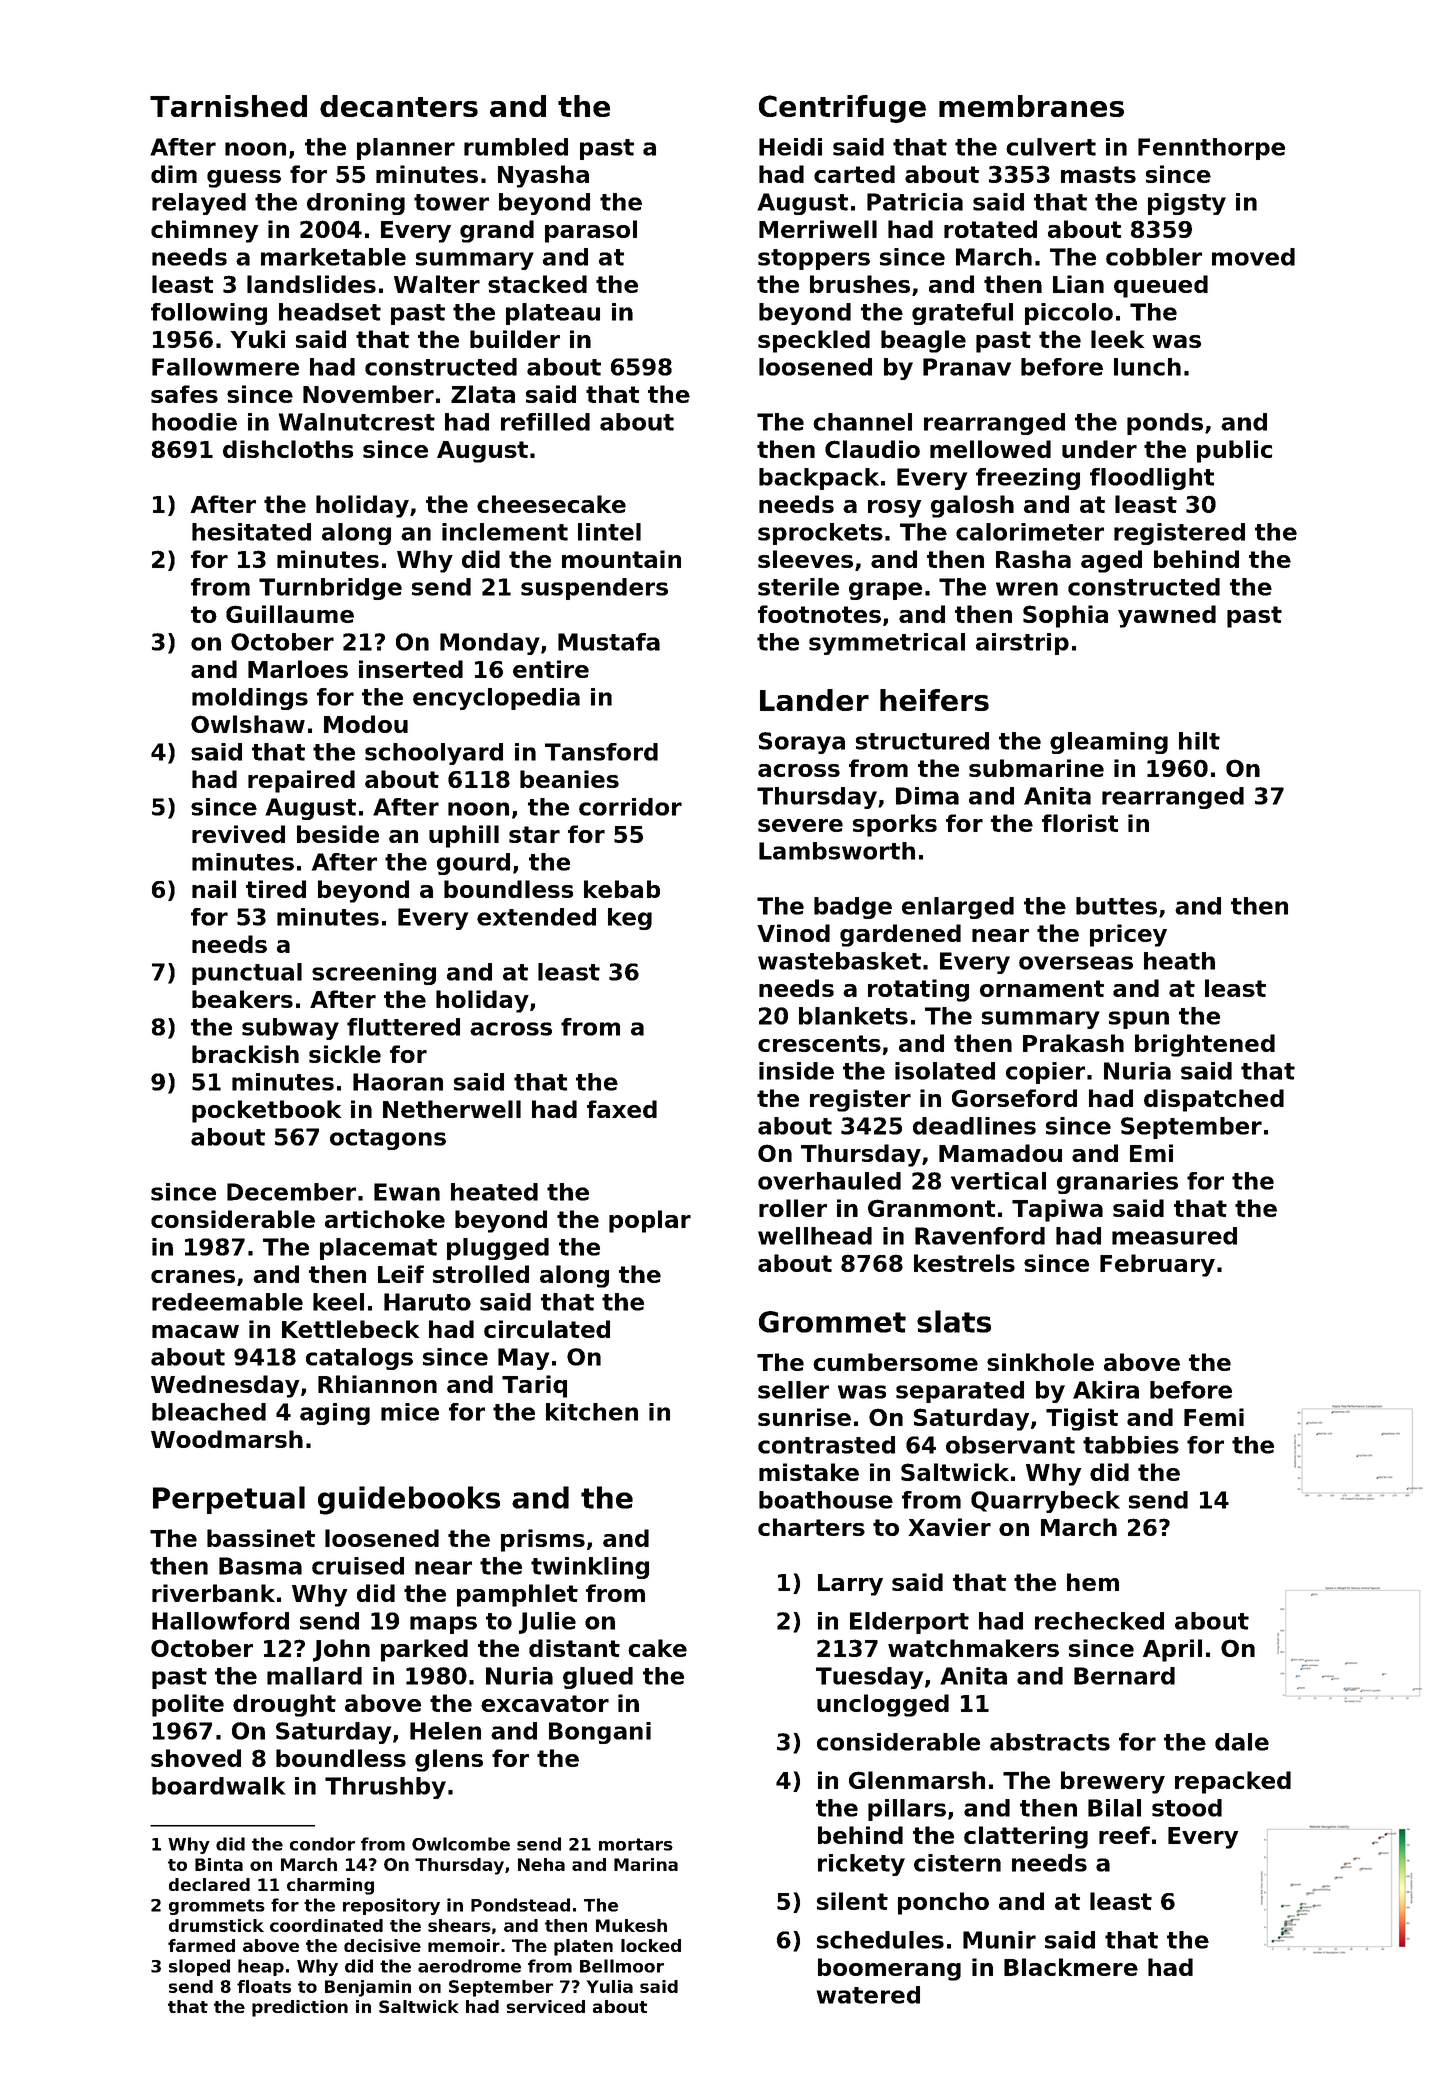 The height and width of the document is (2100, 1450). Describe the element at coordinates (357, 422) in the document. I see `Walnutcrest` at that location.
